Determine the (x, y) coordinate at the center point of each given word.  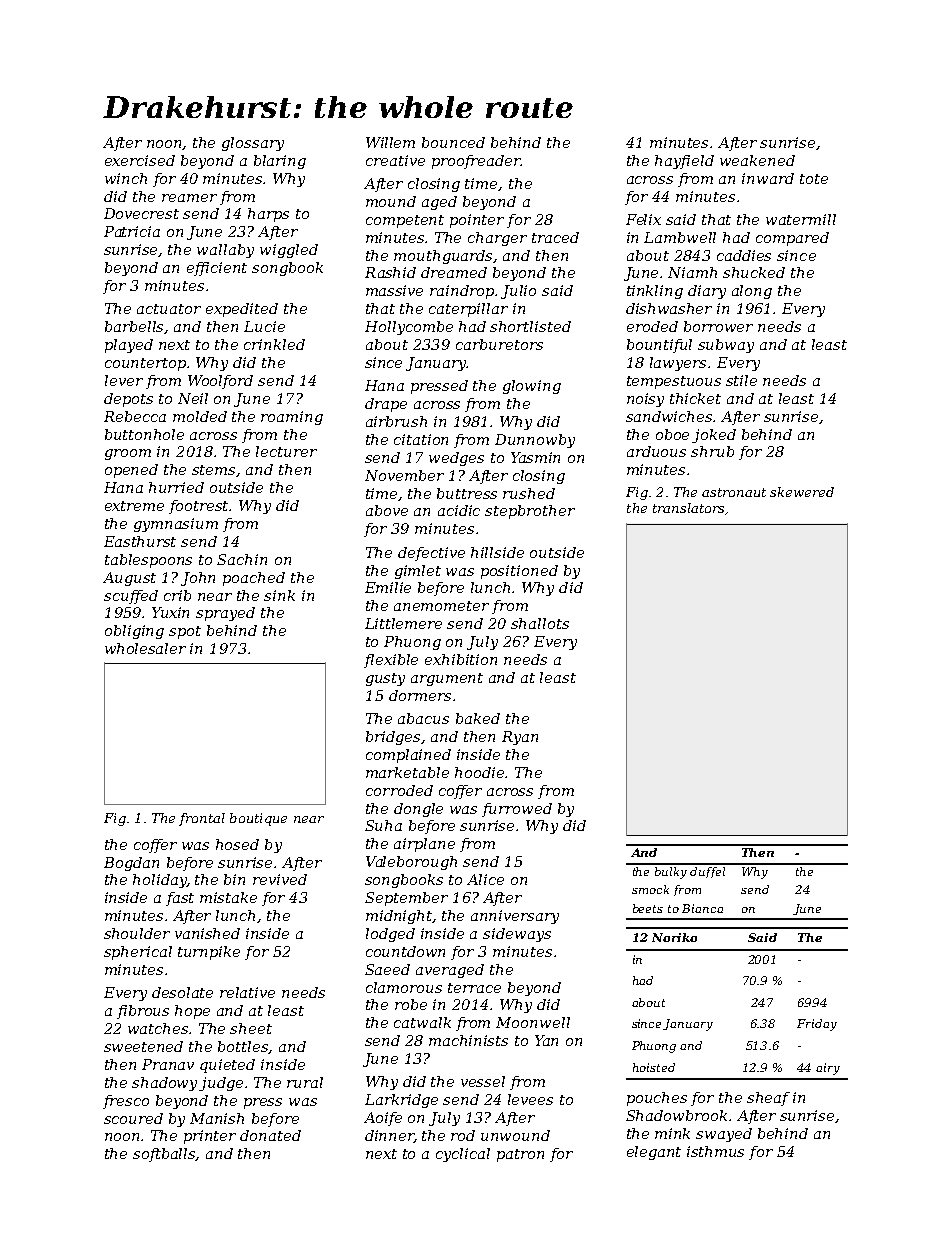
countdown (405, 951)
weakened (757, 160)
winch (126, 178)
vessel (483, 1081)
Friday (817, 1025)
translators (688, 508)
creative (395, 160)
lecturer (286, 451)
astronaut (734, 492)
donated (270, 1135)
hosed (237, 844)
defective (431, 554)
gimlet (418, 572)
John (198, 579)
